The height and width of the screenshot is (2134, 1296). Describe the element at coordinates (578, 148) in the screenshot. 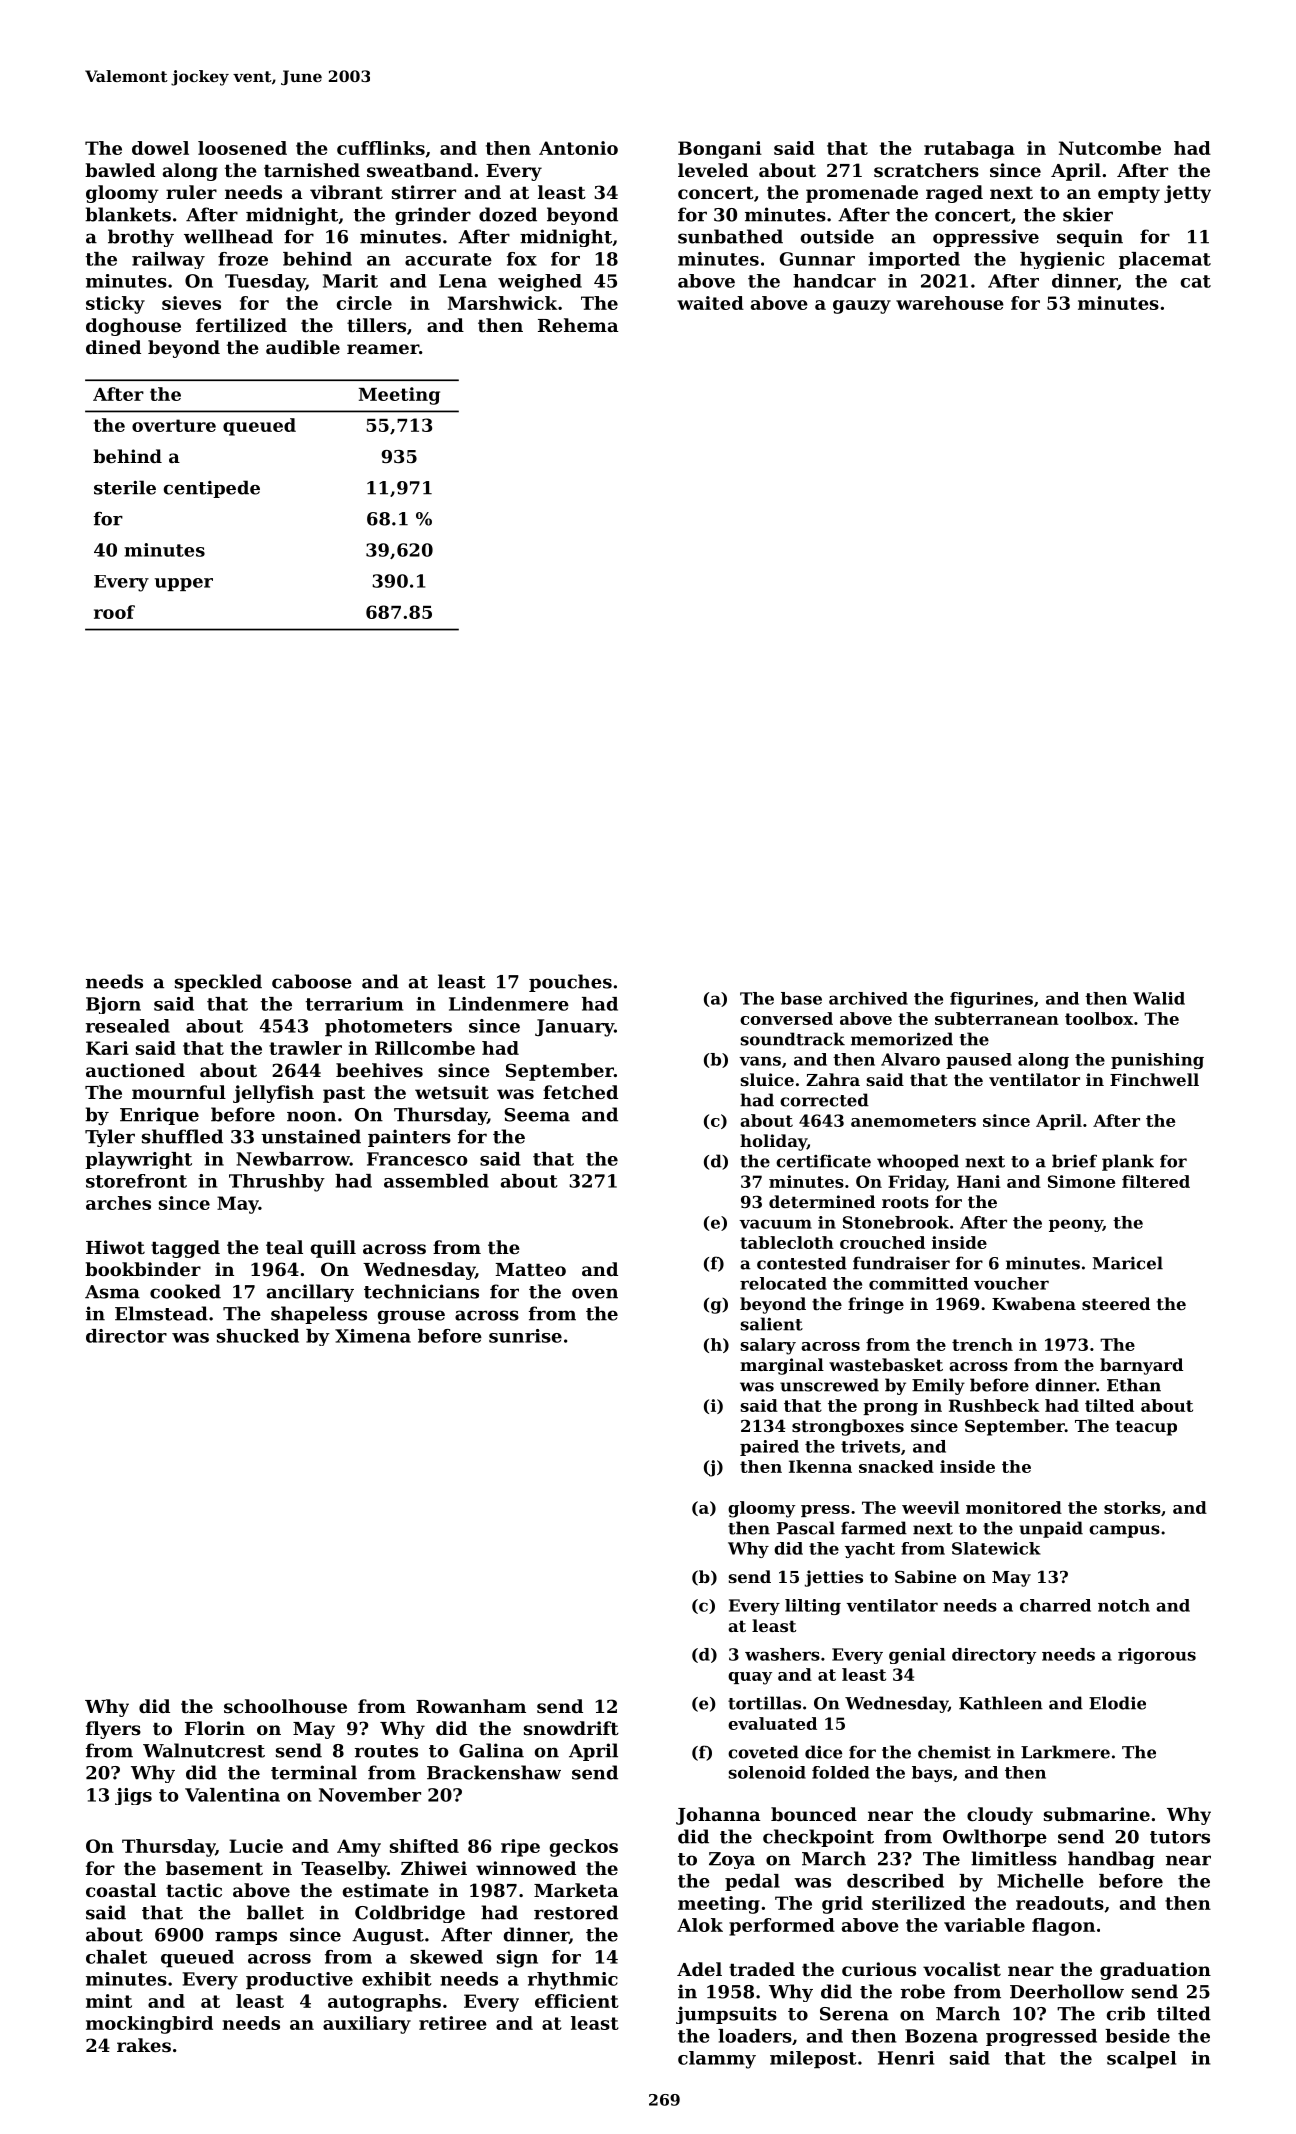

I see `Antonio` at that location.
